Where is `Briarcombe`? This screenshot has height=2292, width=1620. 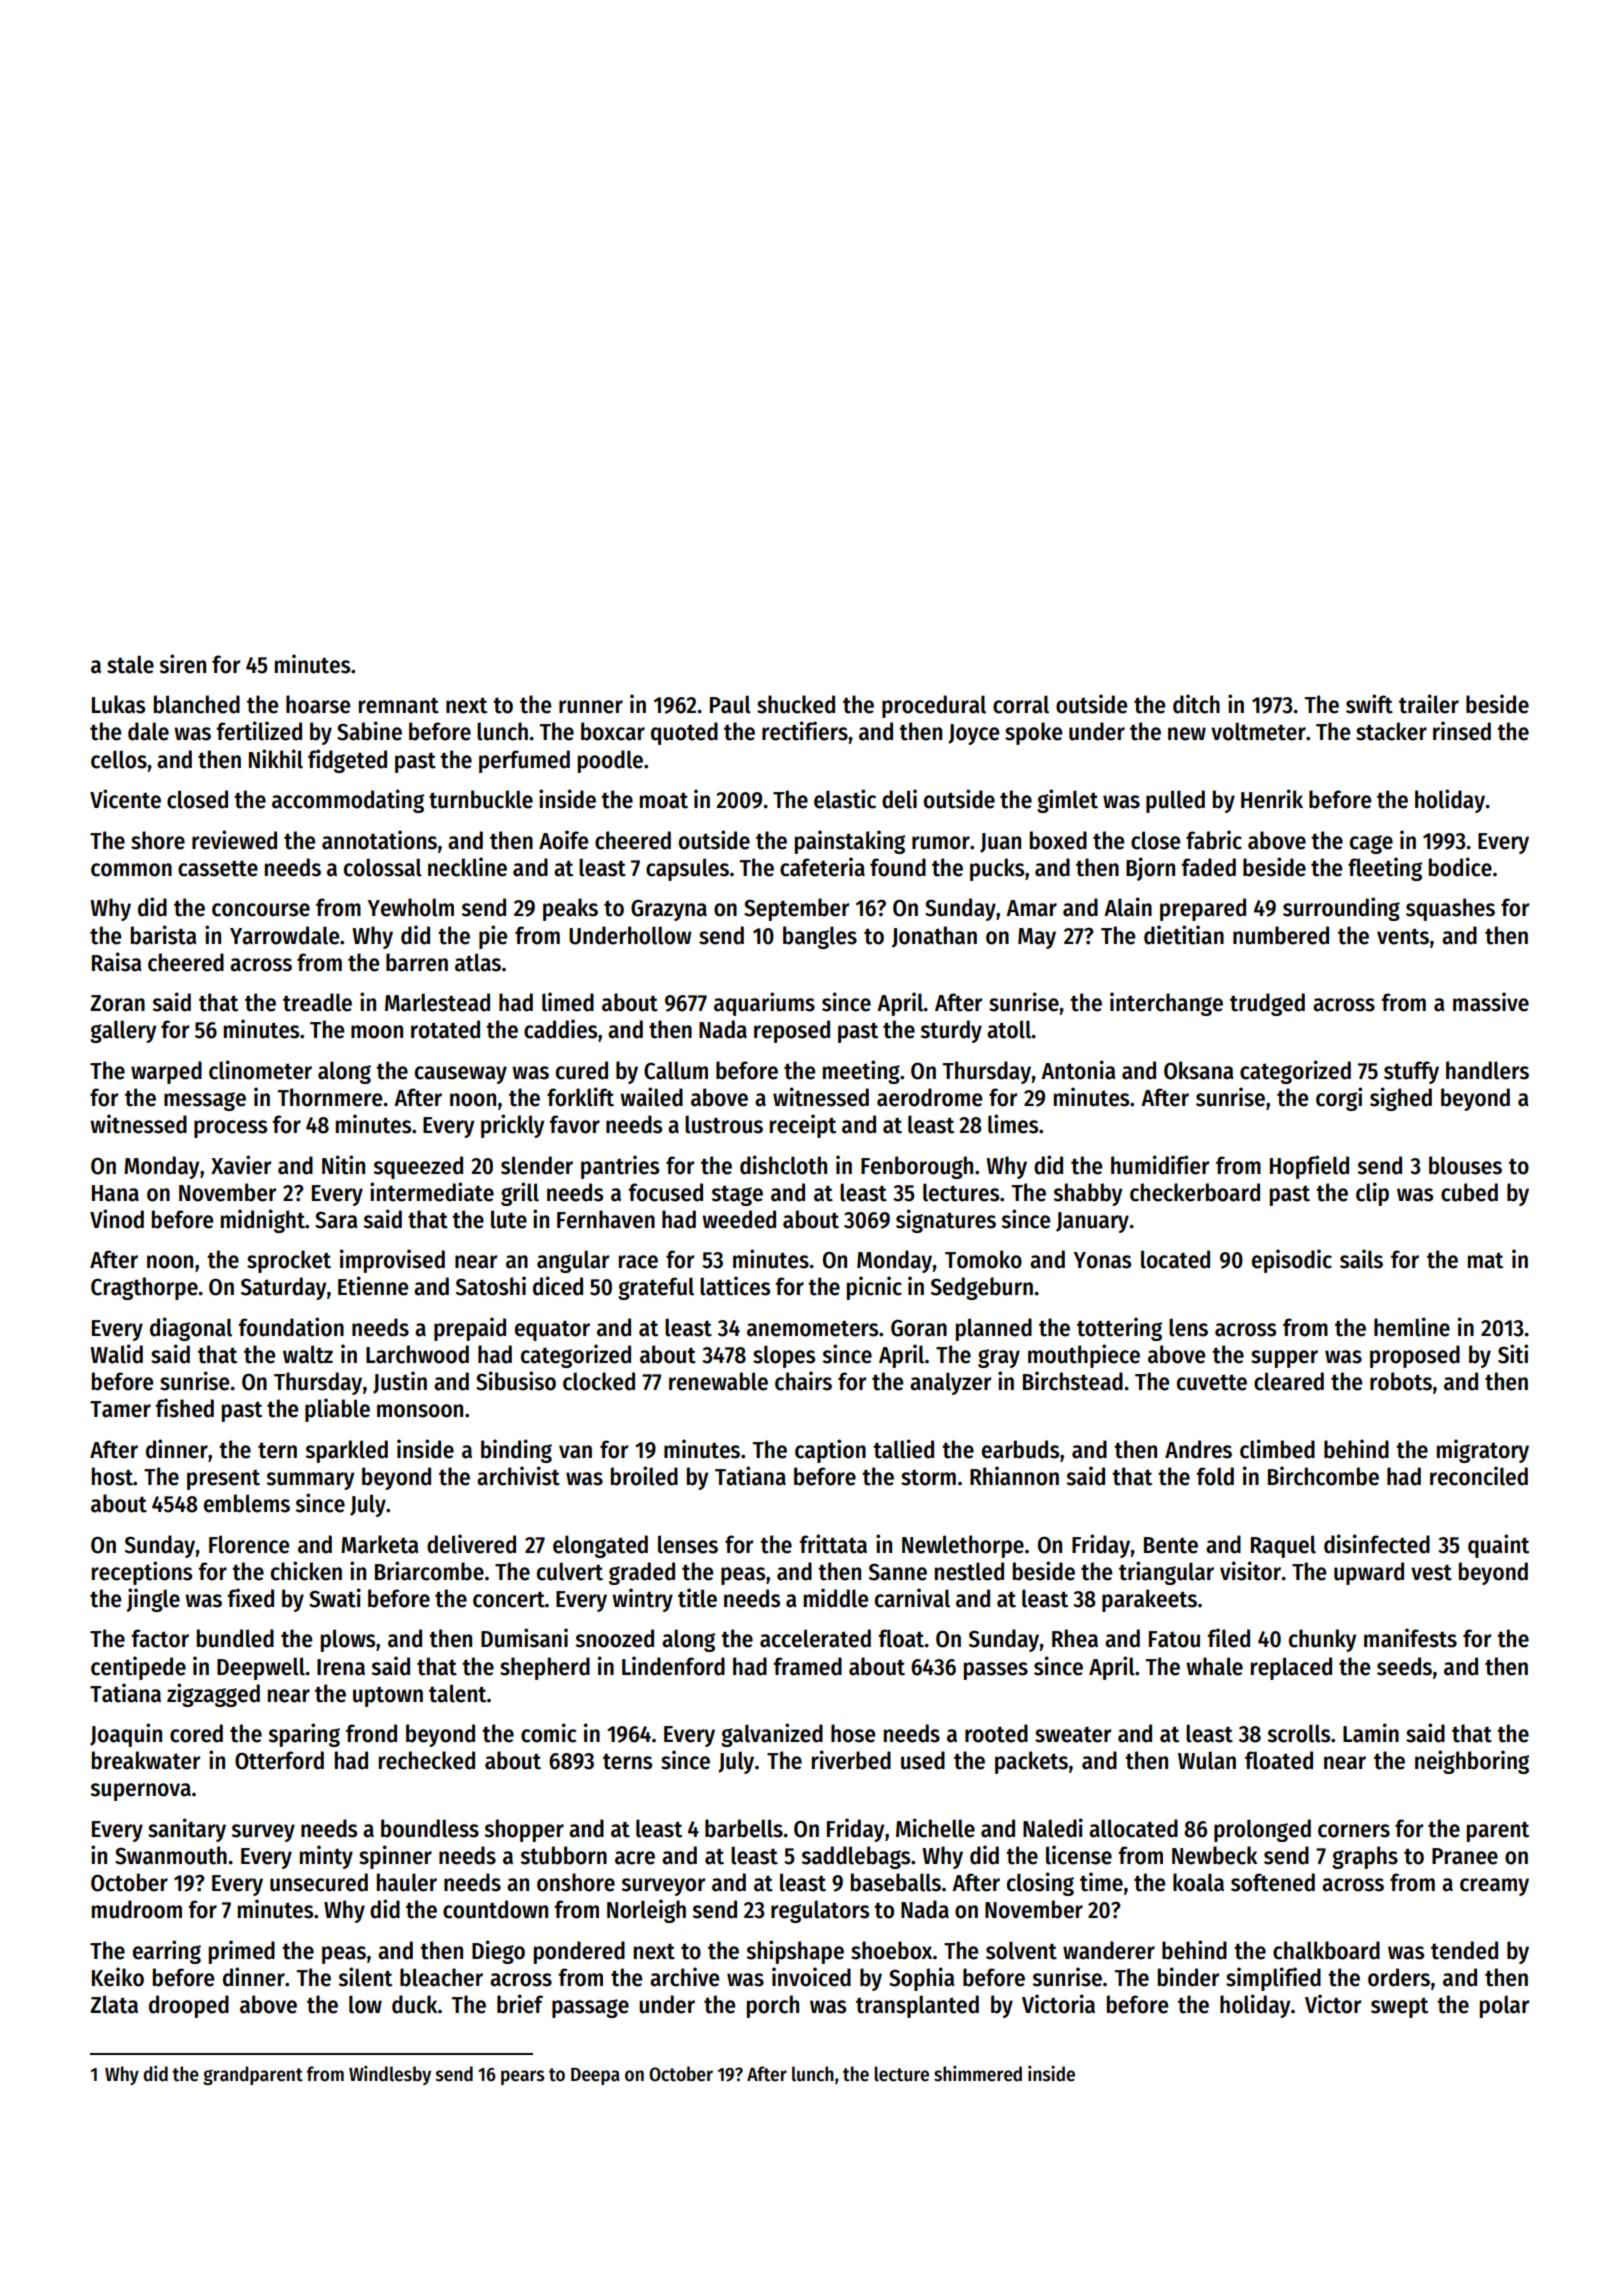 Briarcombe is located at coordinates (429, 1571).
